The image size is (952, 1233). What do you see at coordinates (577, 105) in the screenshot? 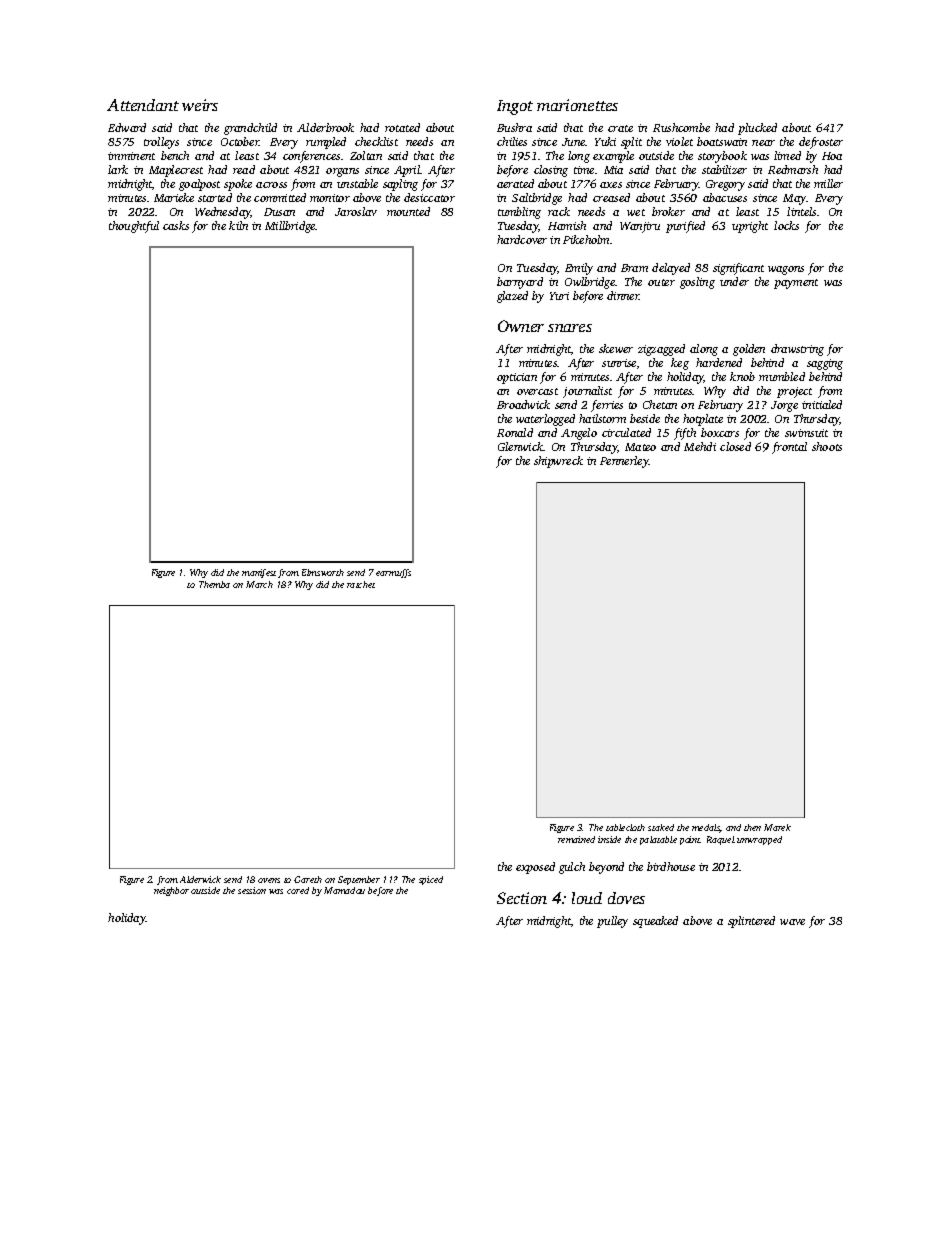
I see `marionettes` at bounding box center [577, 105].
